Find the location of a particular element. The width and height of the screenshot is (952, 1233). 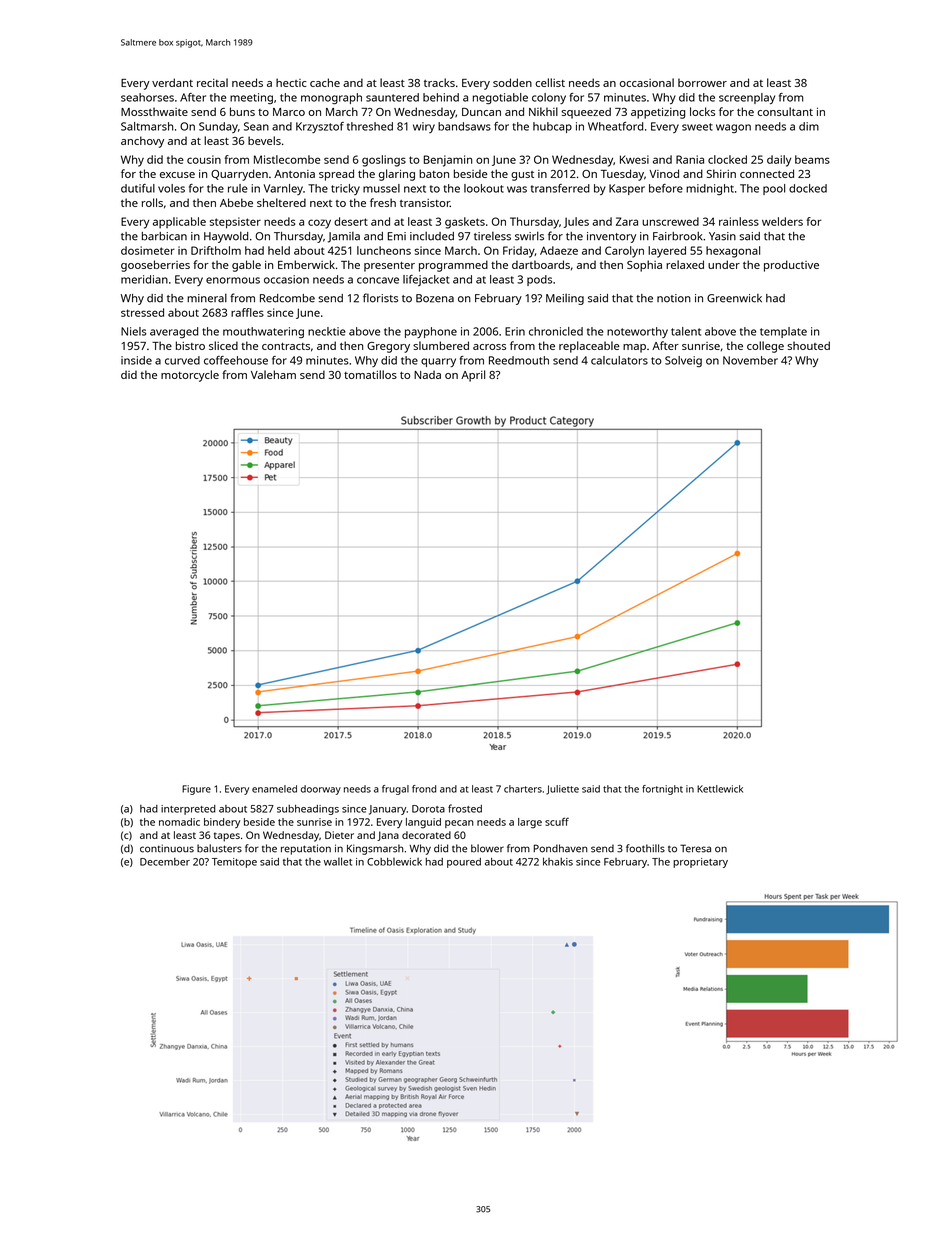

bandsaws is located at coordinates (464, 126).
